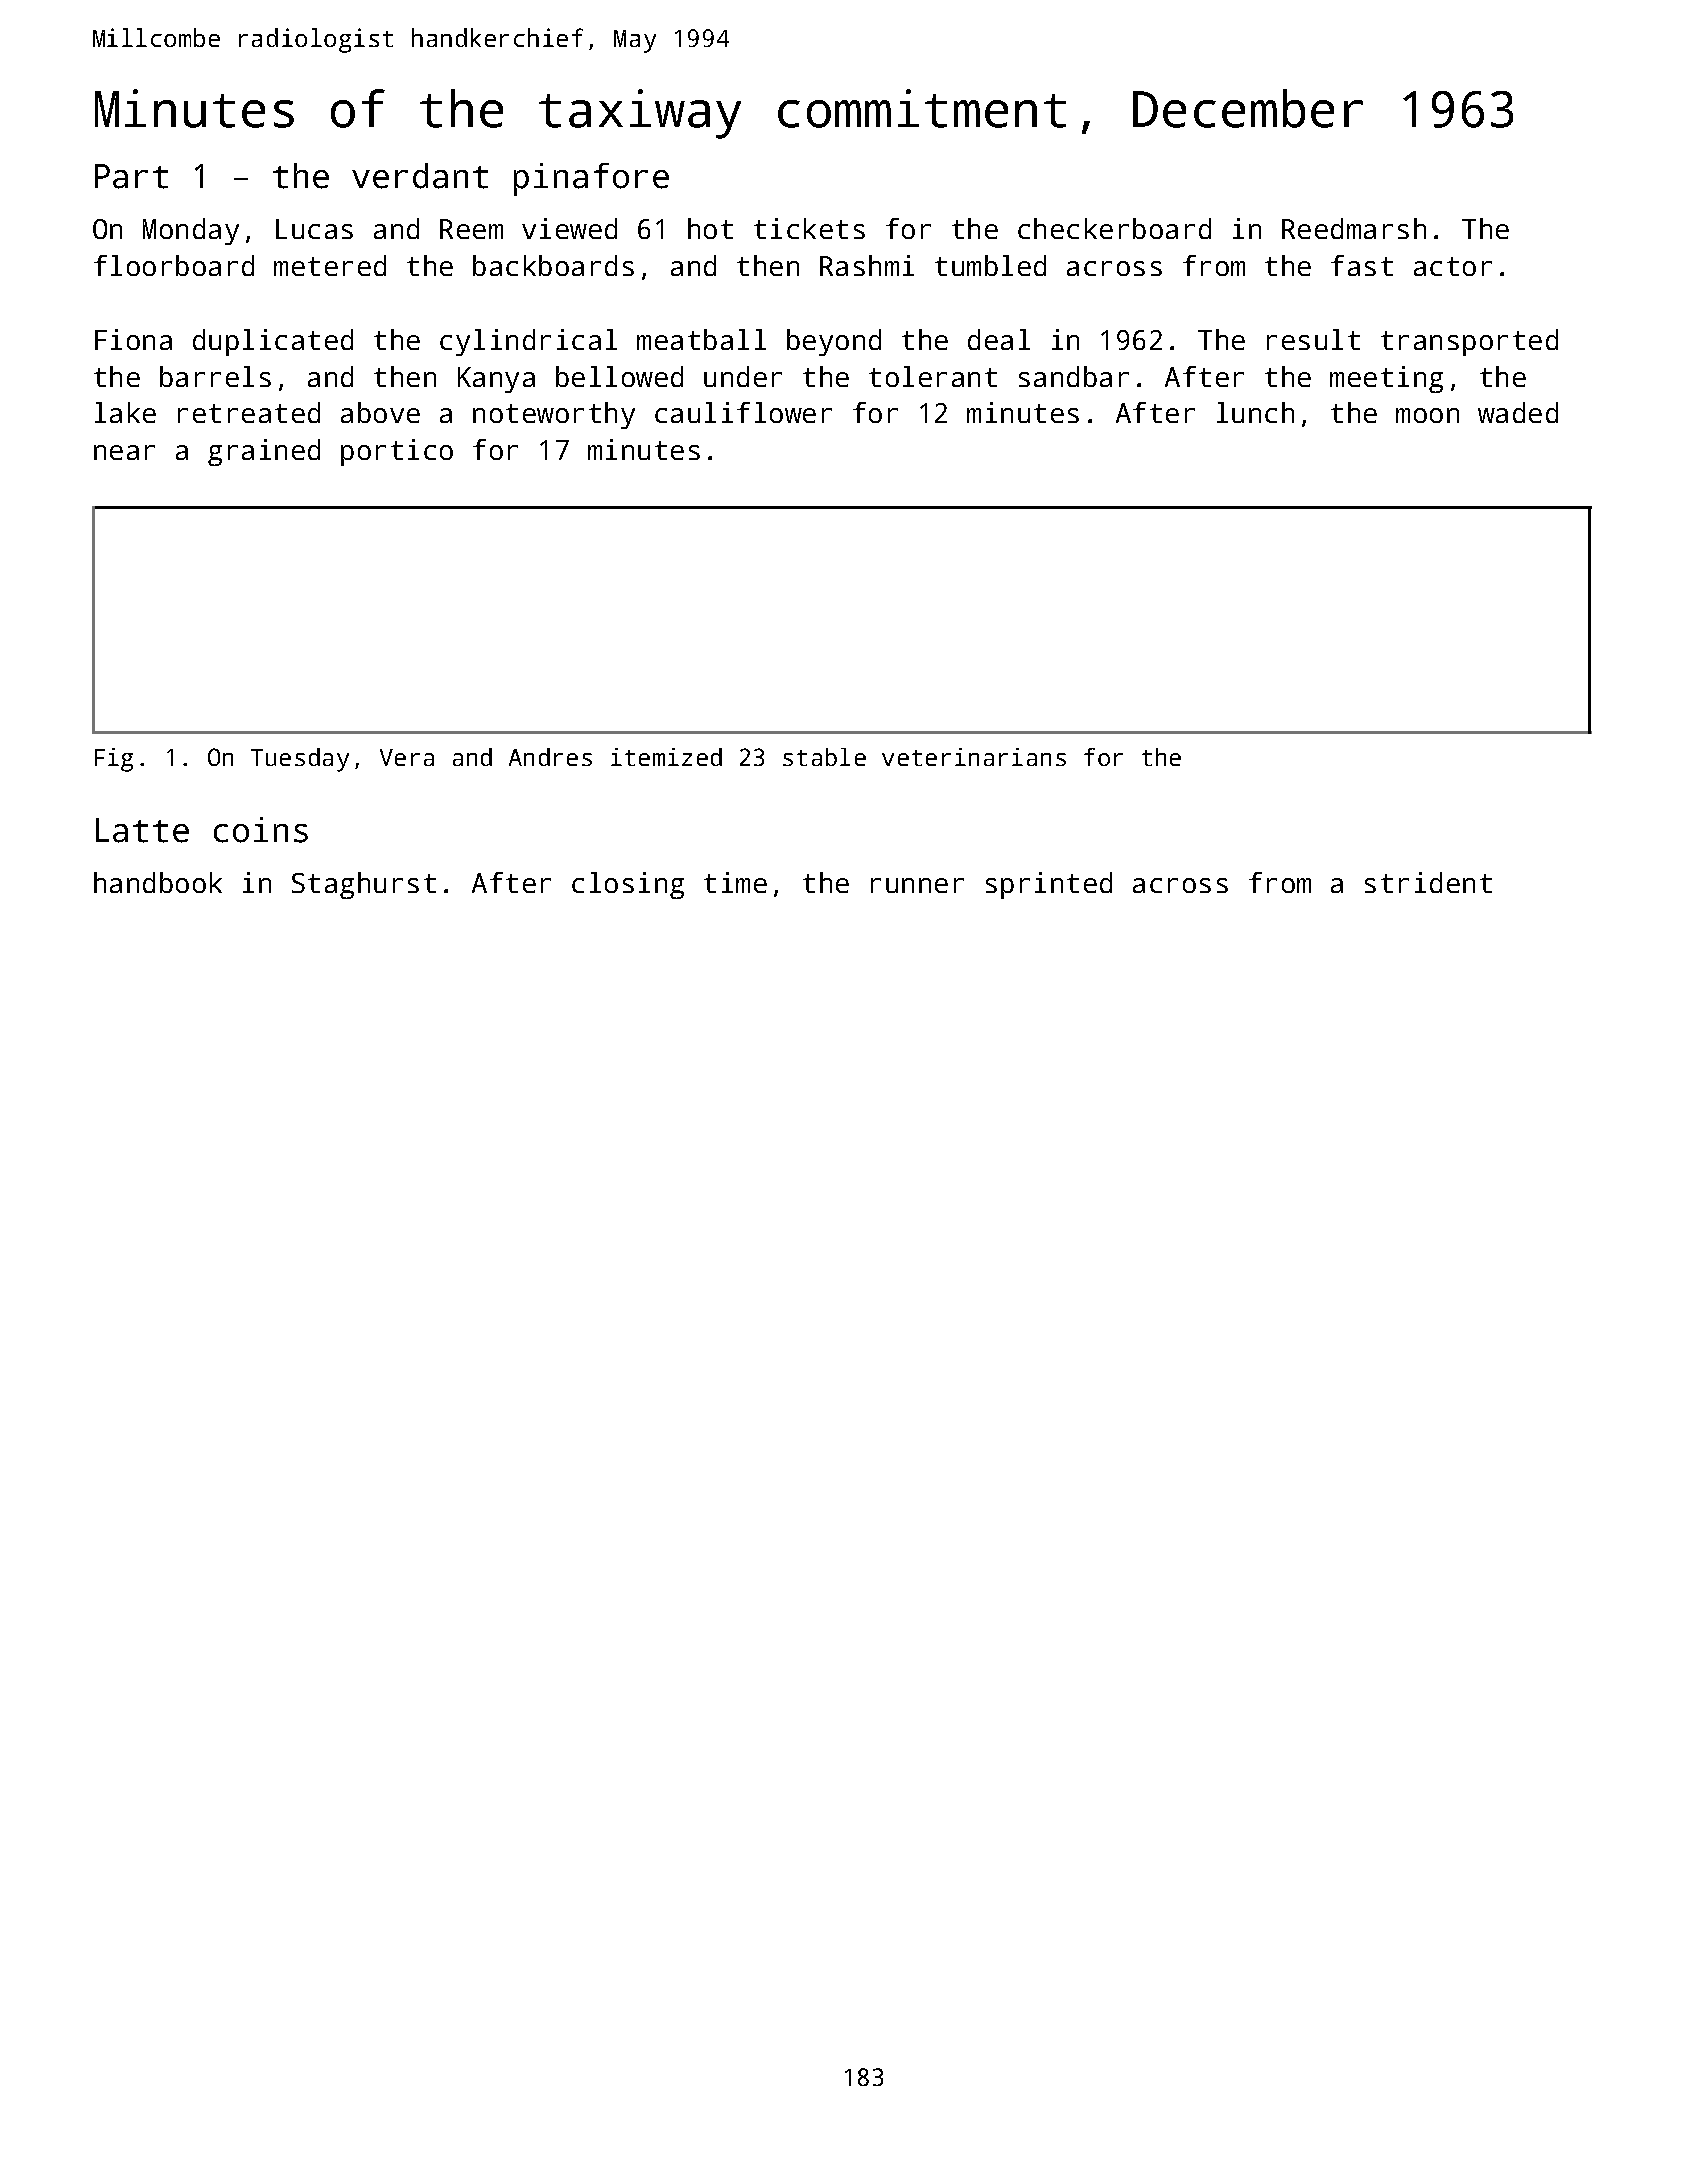 This screenshot has height=2178, width=1683. Describe the element at coordinates (809, 228) in the screenshot. I see `tickets` at that location.
